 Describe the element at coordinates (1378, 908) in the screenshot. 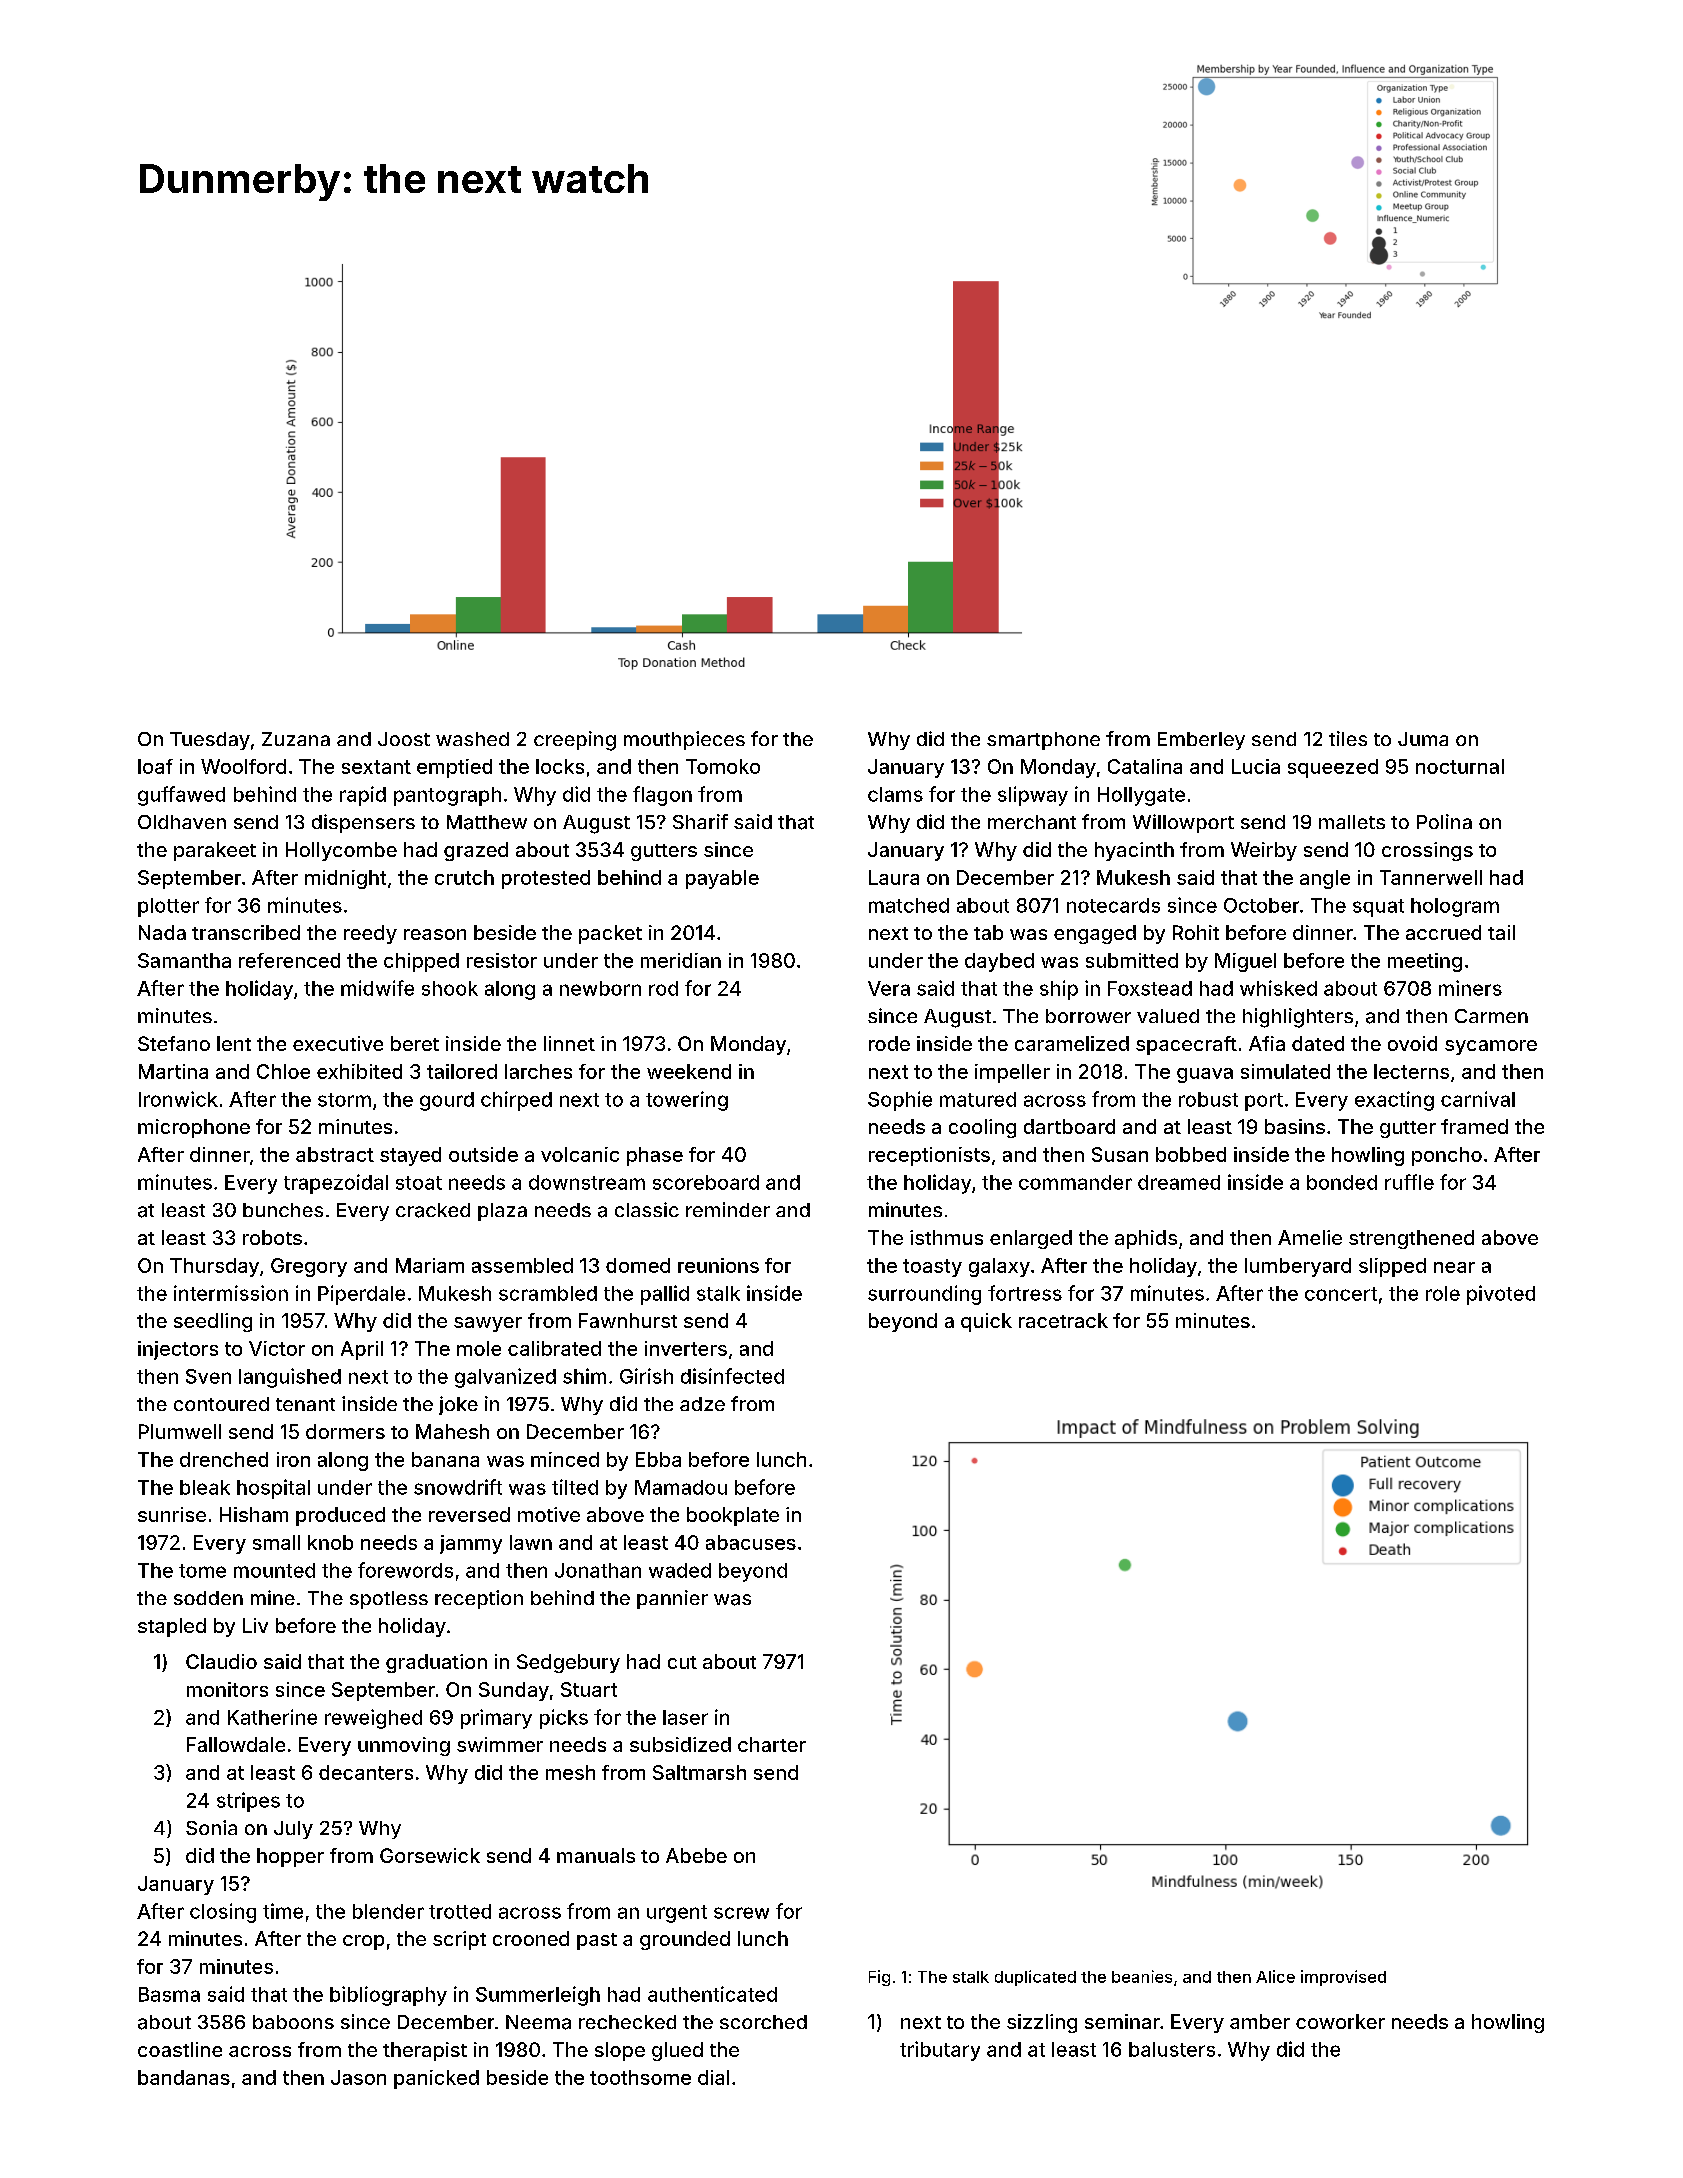

I see `squat` at that location.
